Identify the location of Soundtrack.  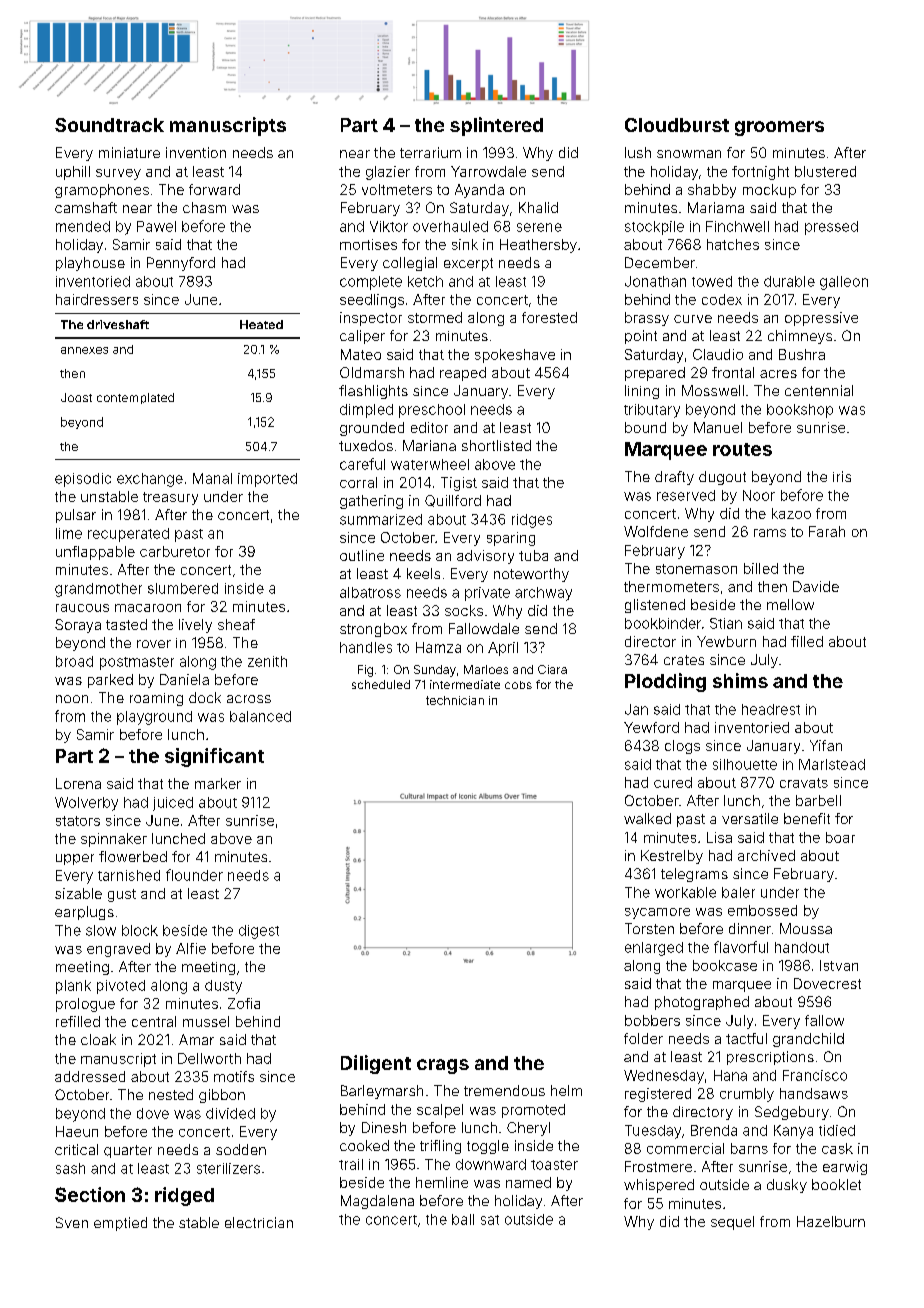
(109, 125).
